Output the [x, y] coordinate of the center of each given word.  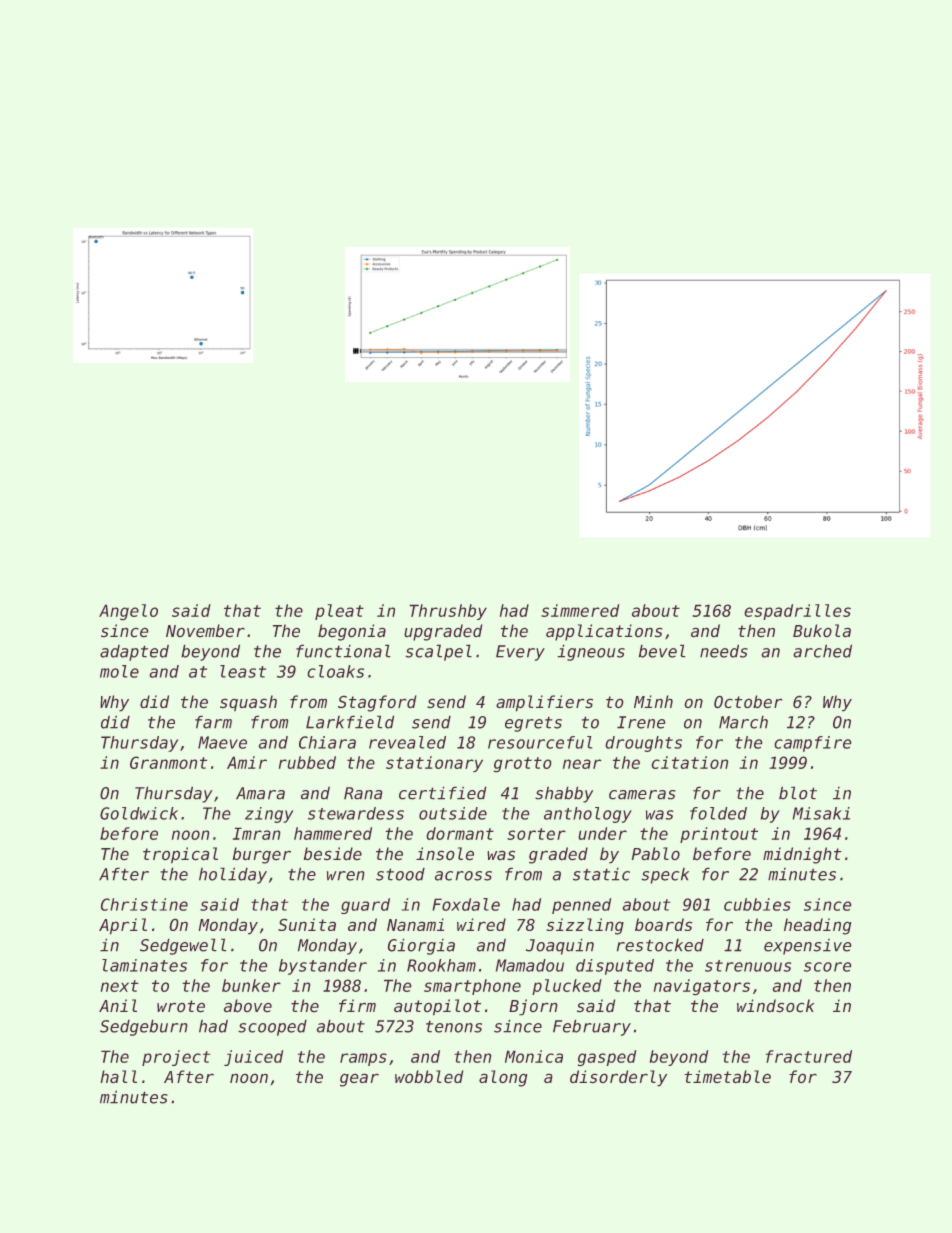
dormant [460, 833]
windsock [775, 1006]
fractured [809, 1056]
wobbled [429, 1076]
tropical [180, 855]
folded [718, 813]
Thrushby [448, 612]
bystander [323, 967]
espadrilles [797, 612]
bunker [251, 985]
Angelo [128, 612]
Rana [363, 793]
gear [359, 1080]
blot [798, 793]
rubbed [307, 762]
